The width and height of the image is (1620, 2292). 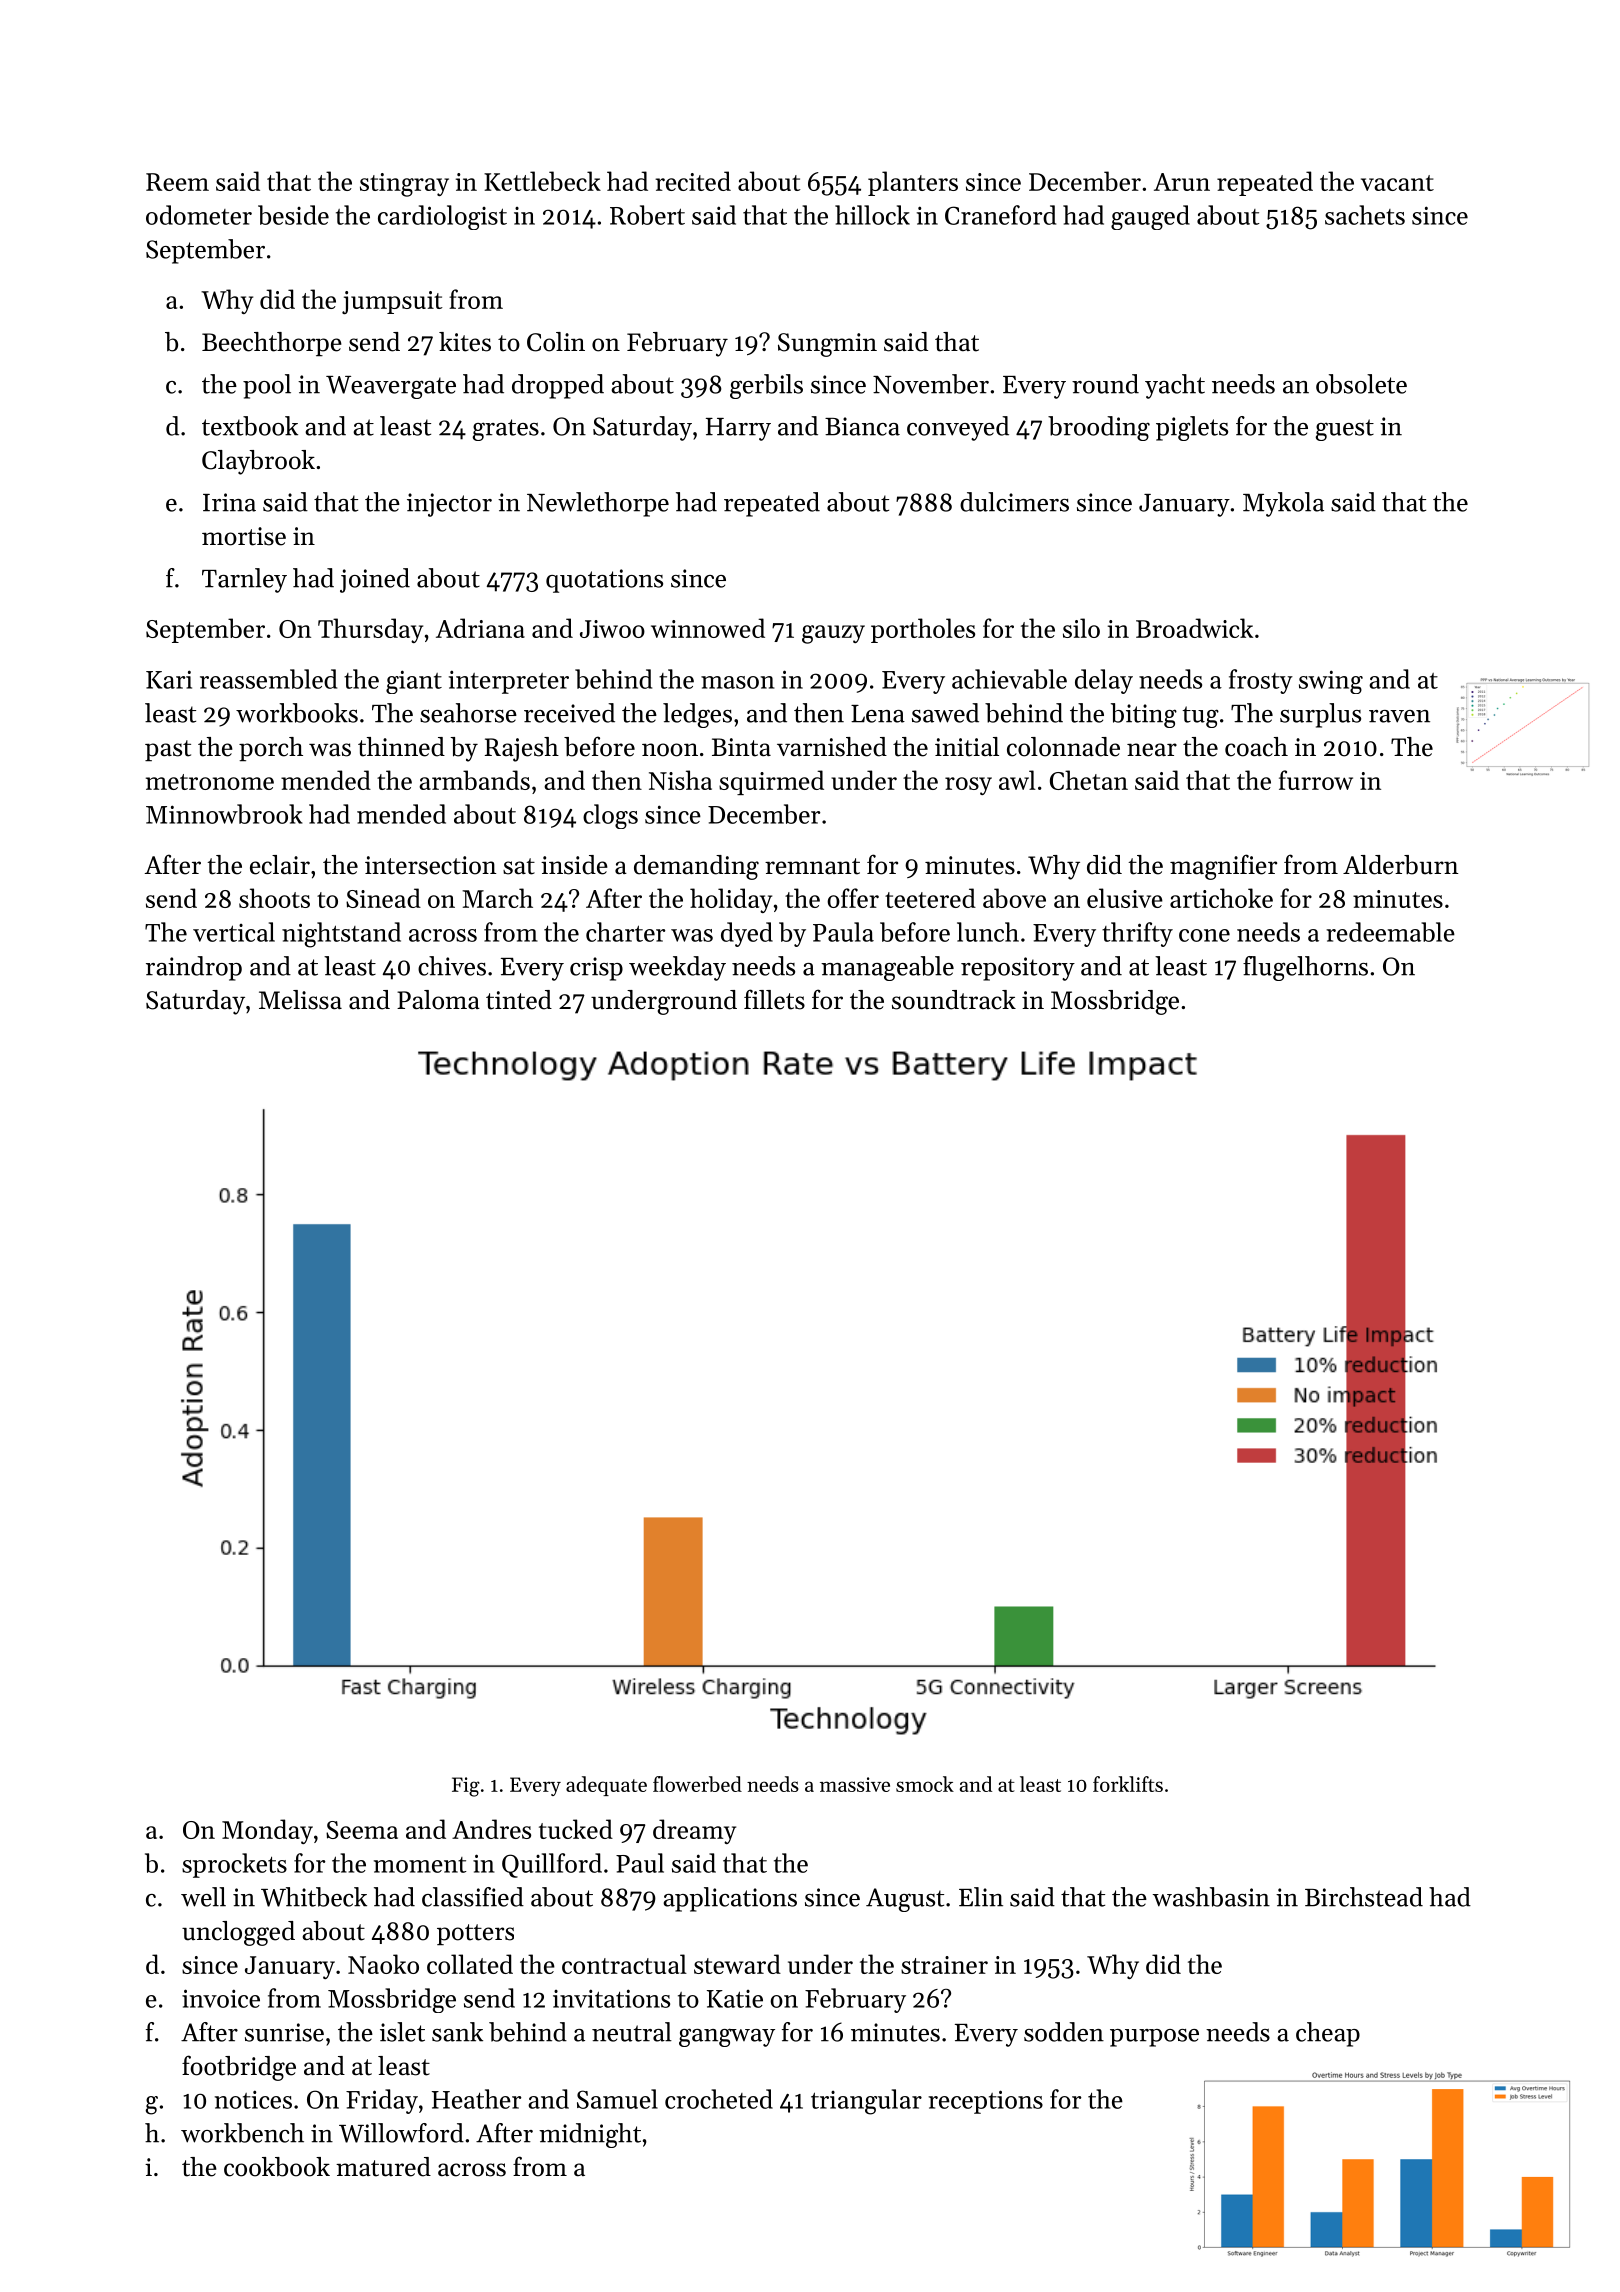 What do you see at coordinates (300, 1000) in the image?
I see `Melissa` at bounding box center [300, 1000].
